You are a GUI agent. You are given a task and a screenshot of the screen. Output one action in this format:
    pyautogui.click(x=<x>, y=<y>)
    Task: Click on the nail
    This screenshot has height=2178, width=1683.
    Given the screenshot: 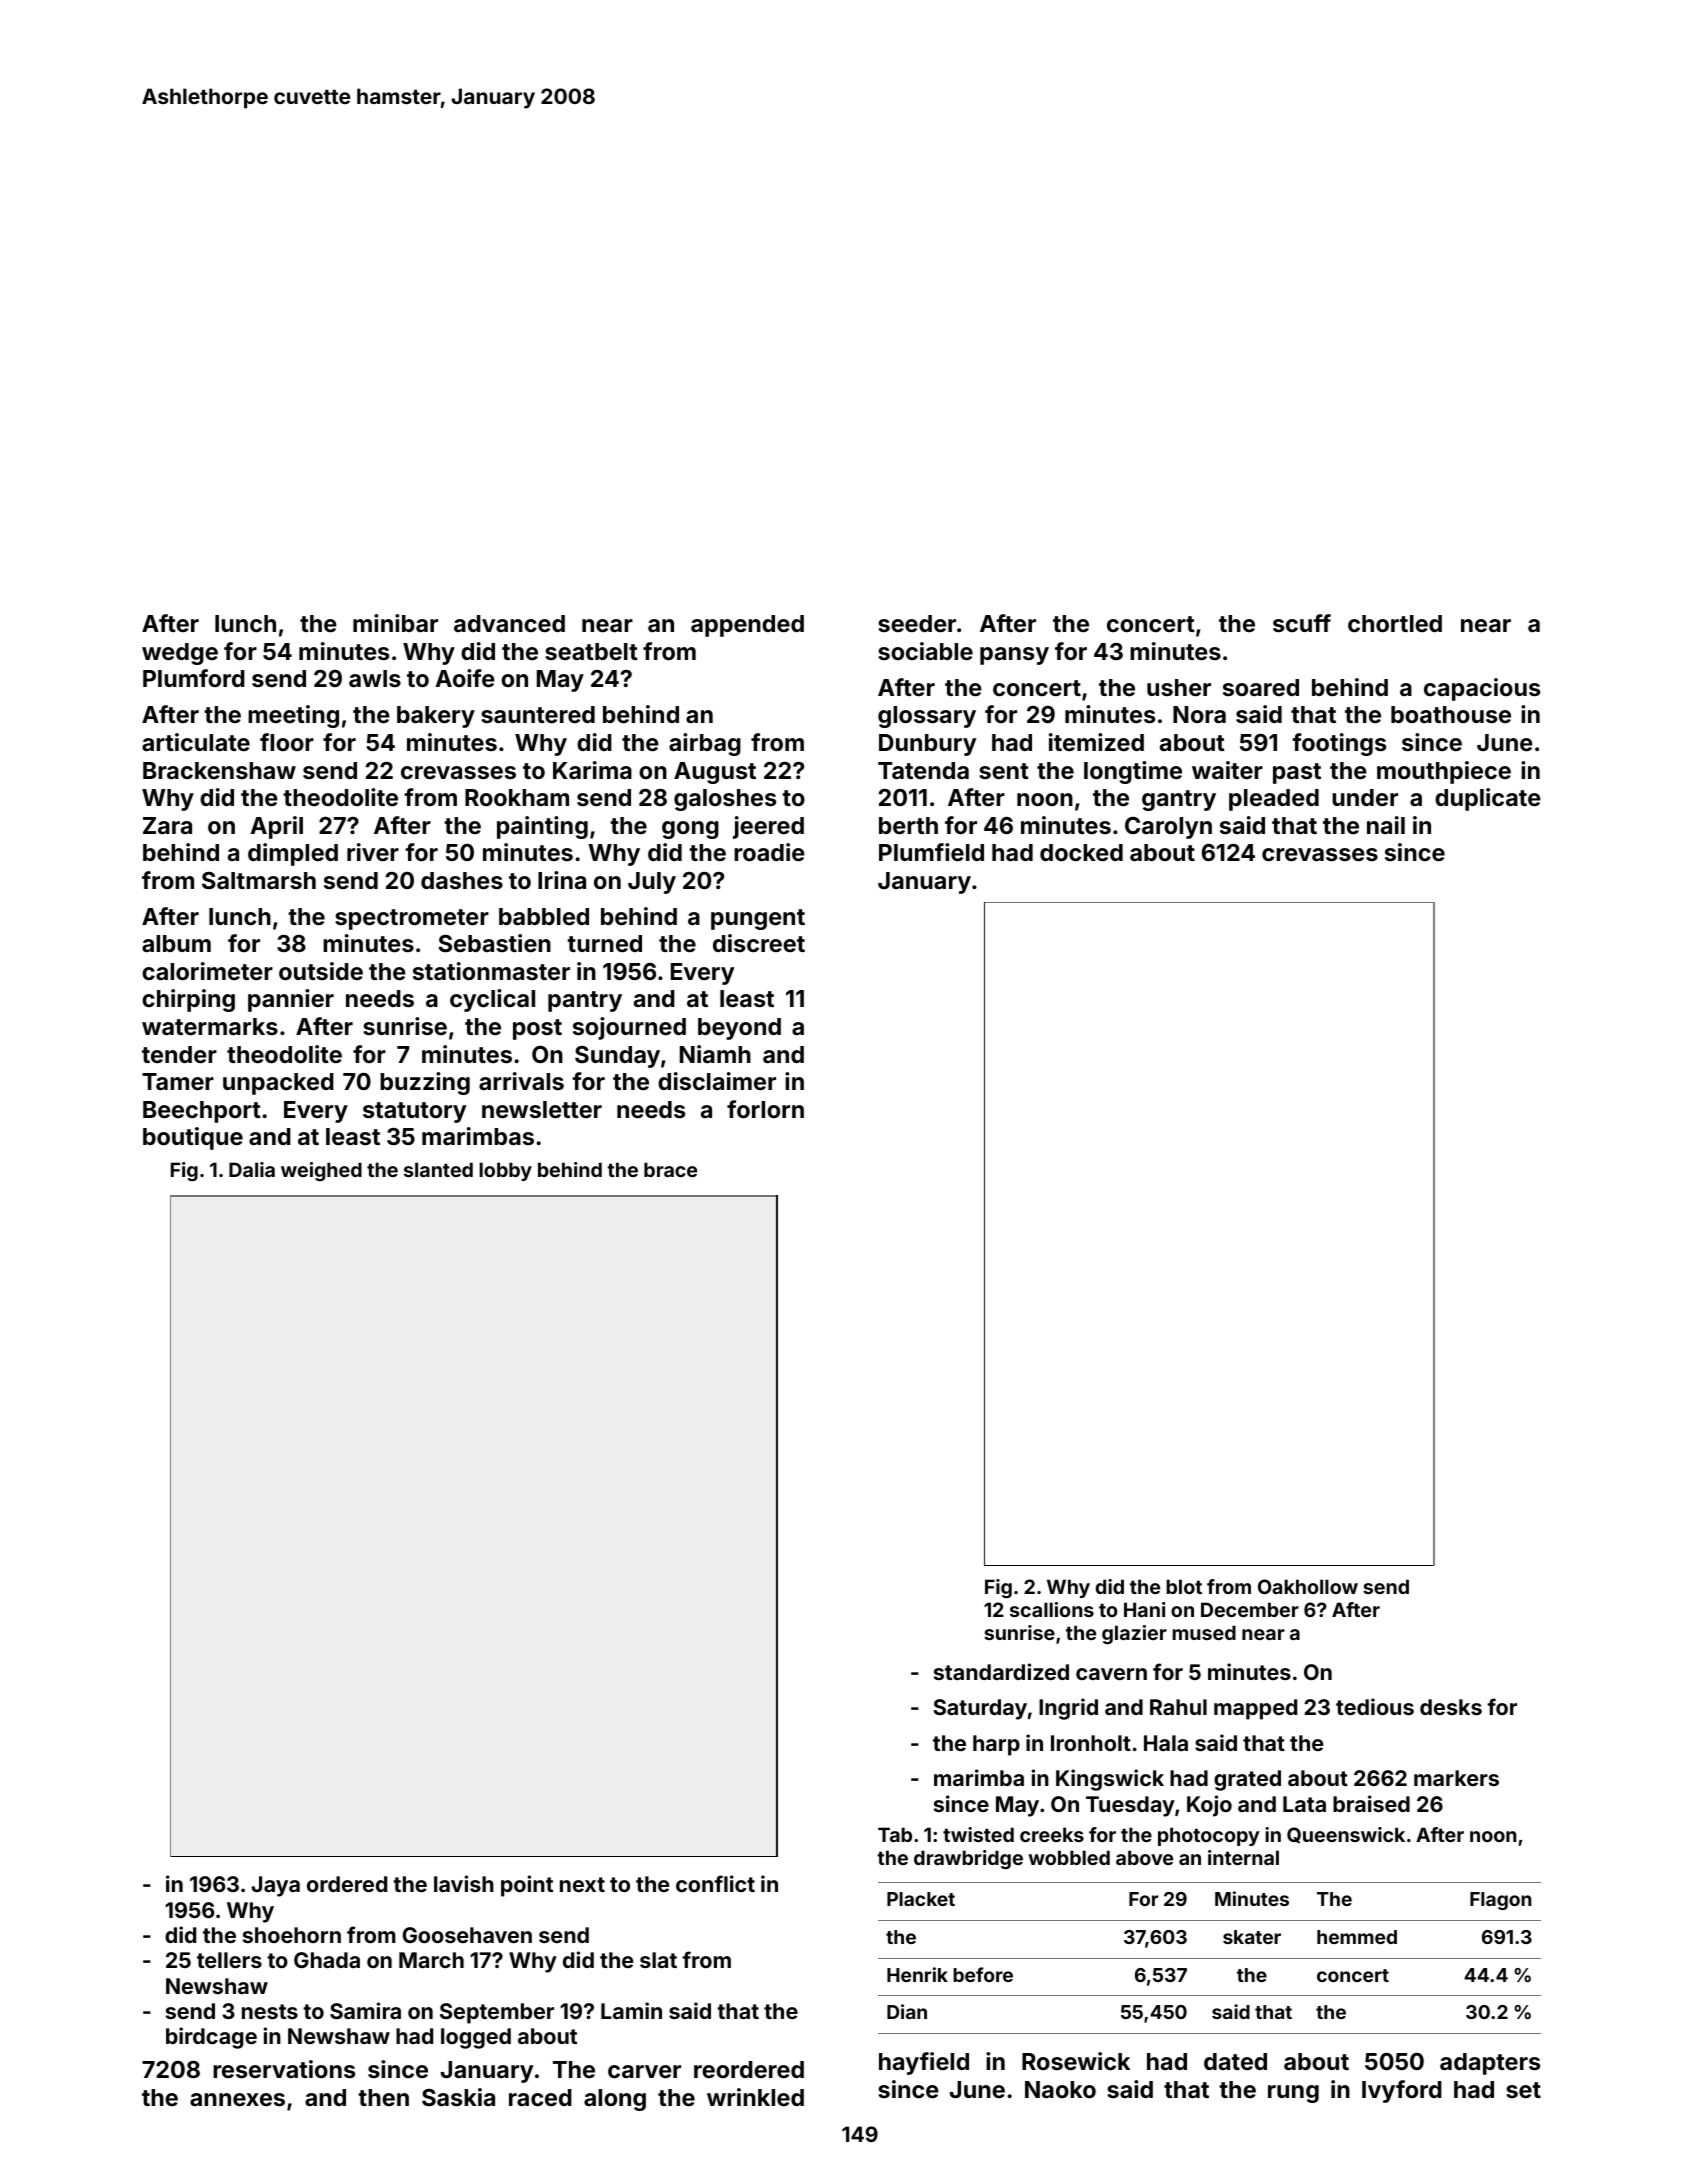 What is the action you would take?
    pyautogui.click(x=1386, y=825)
